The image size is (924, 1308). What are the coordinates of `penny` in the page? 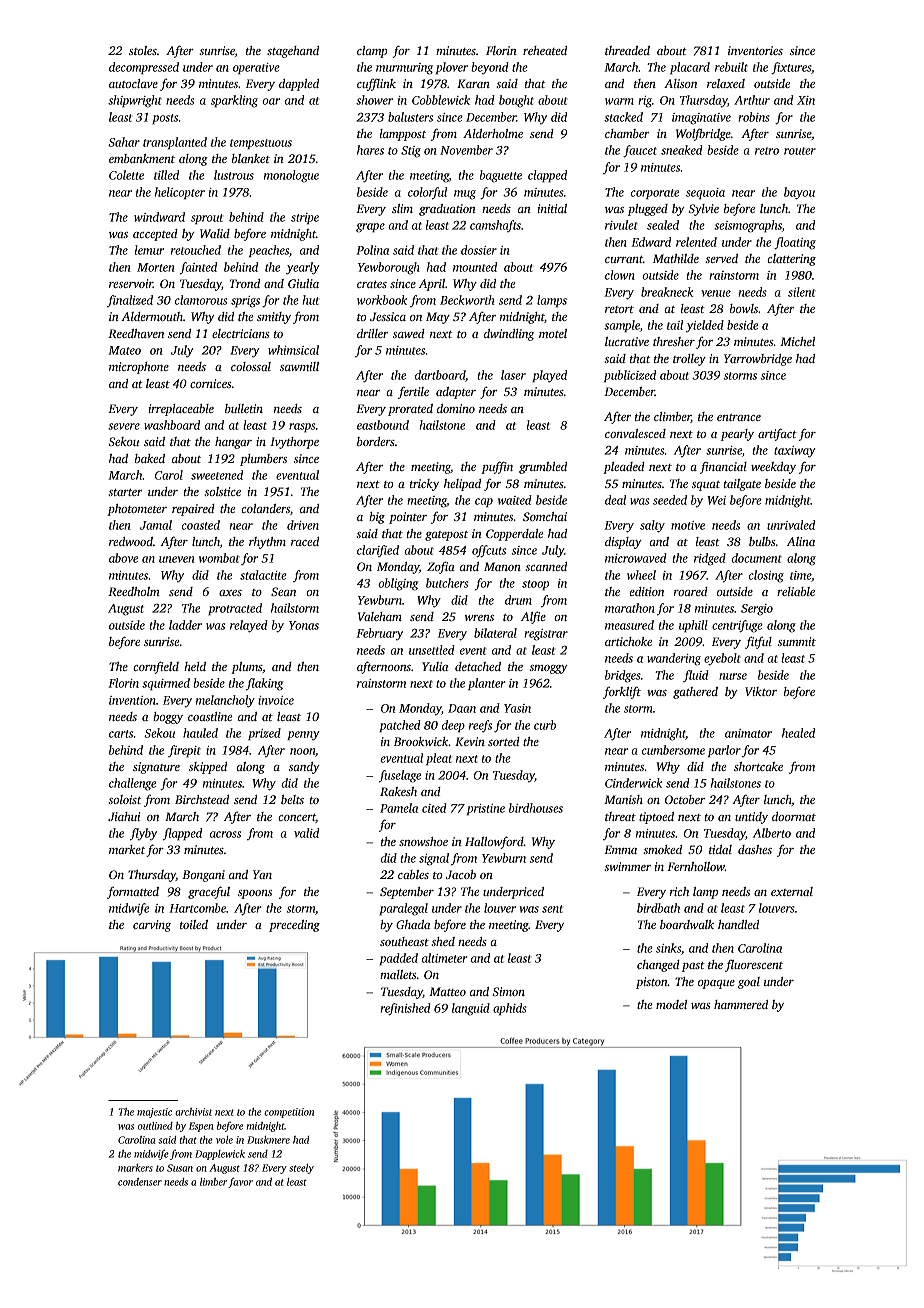 It's located at (303, 736).
